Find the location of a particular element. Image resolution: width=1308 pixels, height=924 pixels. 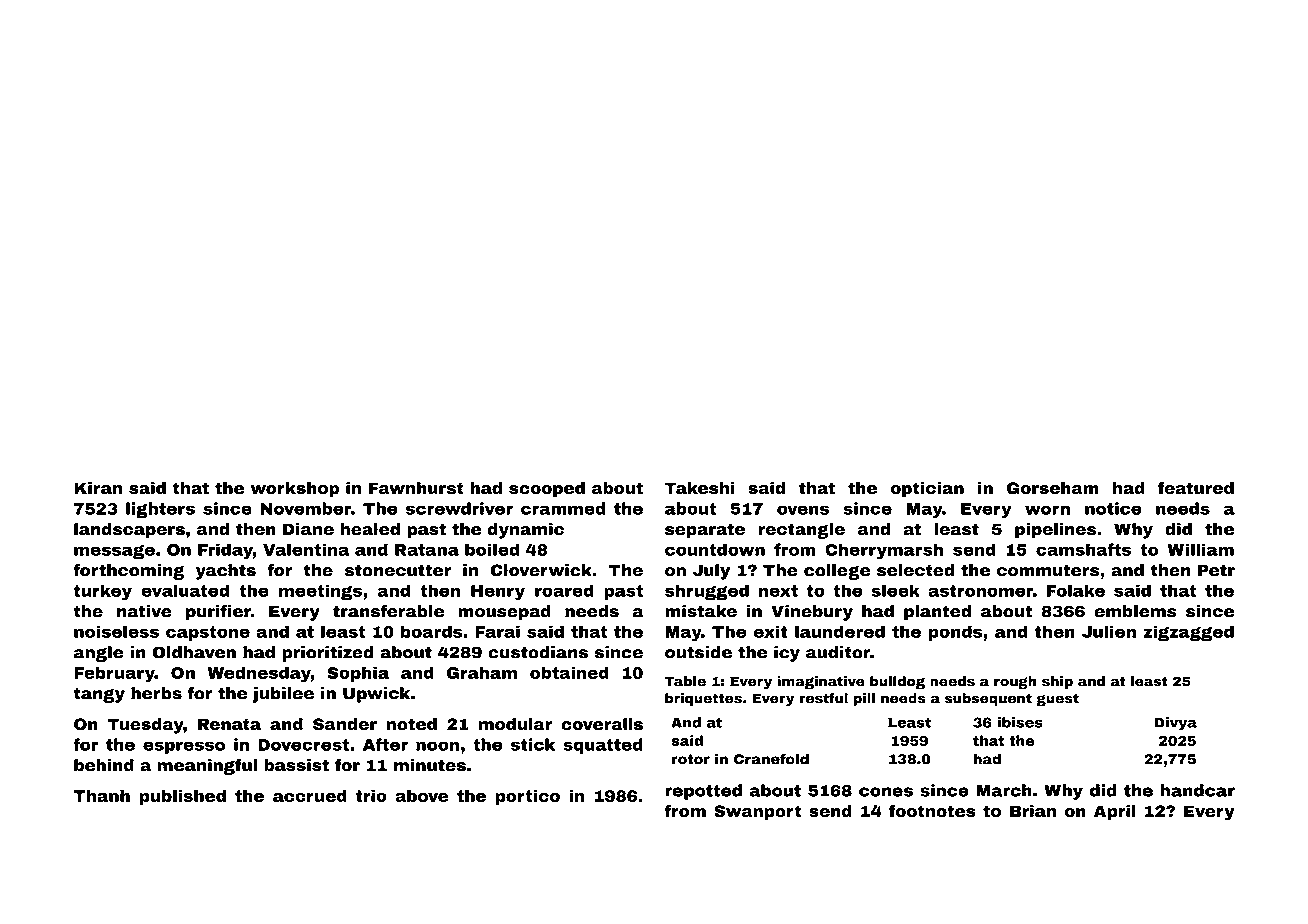

handcar is located at coordinates (1198, 790).
